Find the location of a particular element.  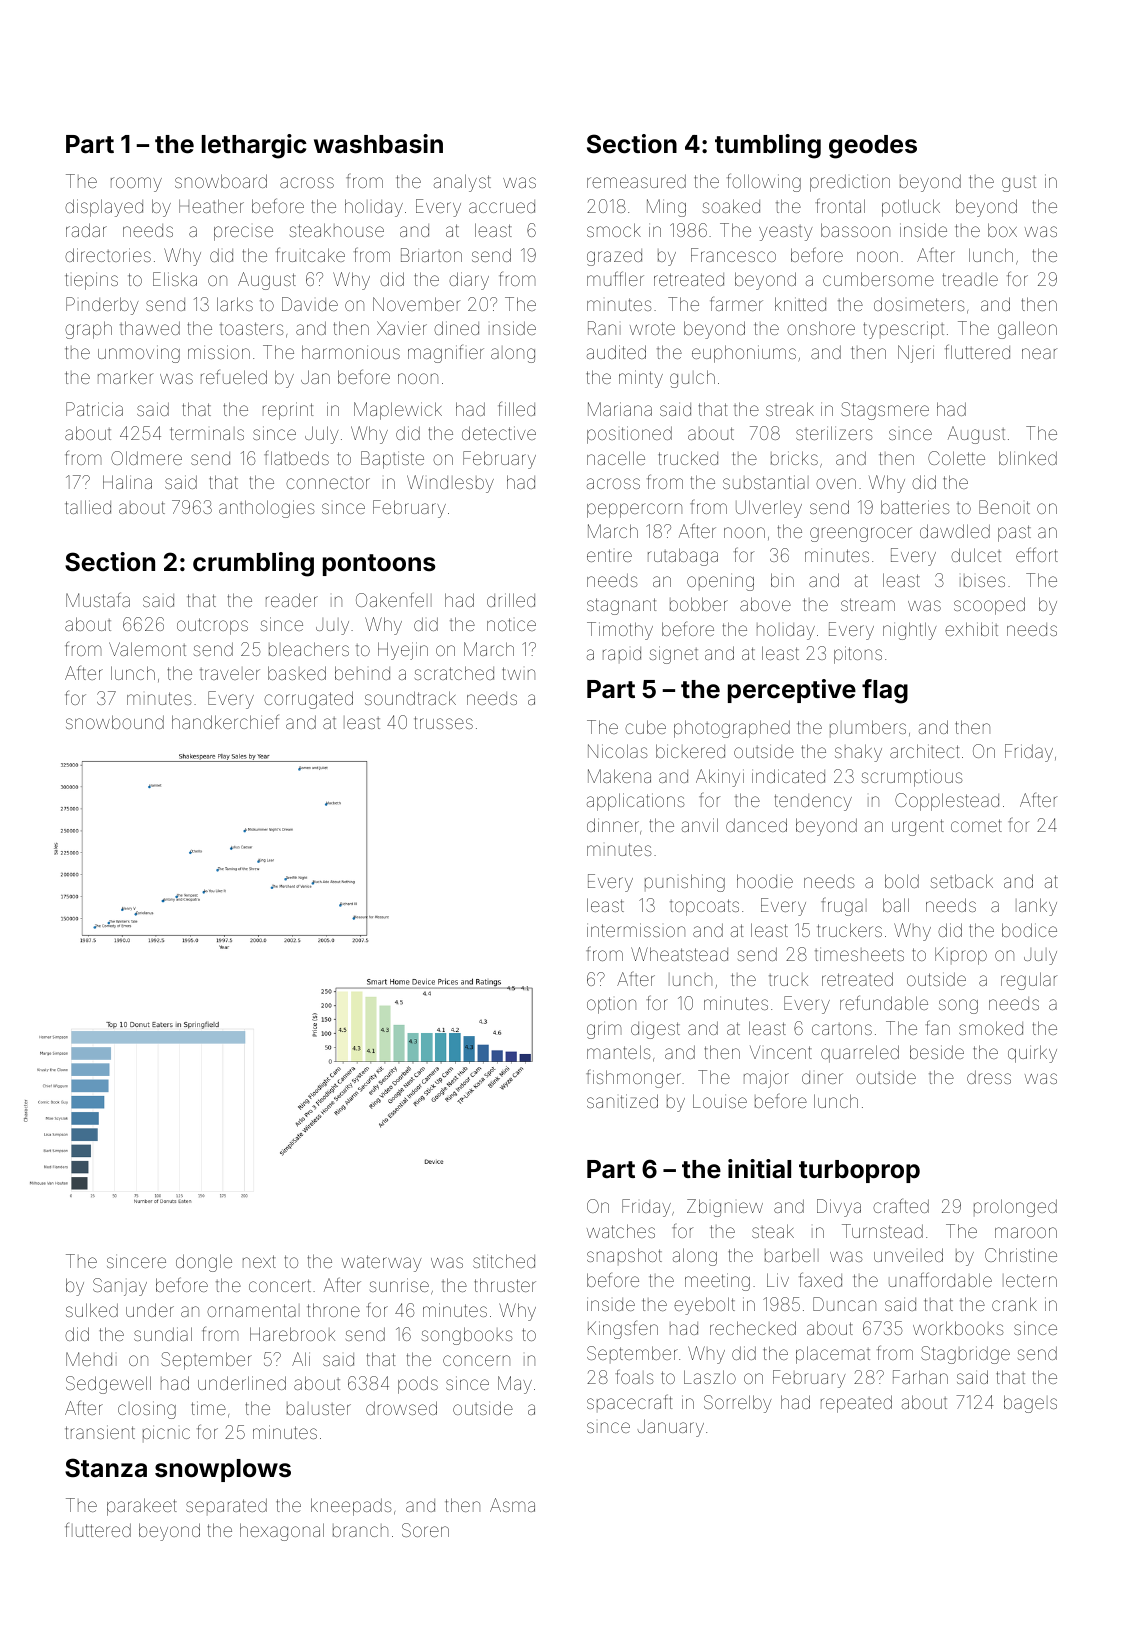

Nicolas is located at coordinates (618, 751).
